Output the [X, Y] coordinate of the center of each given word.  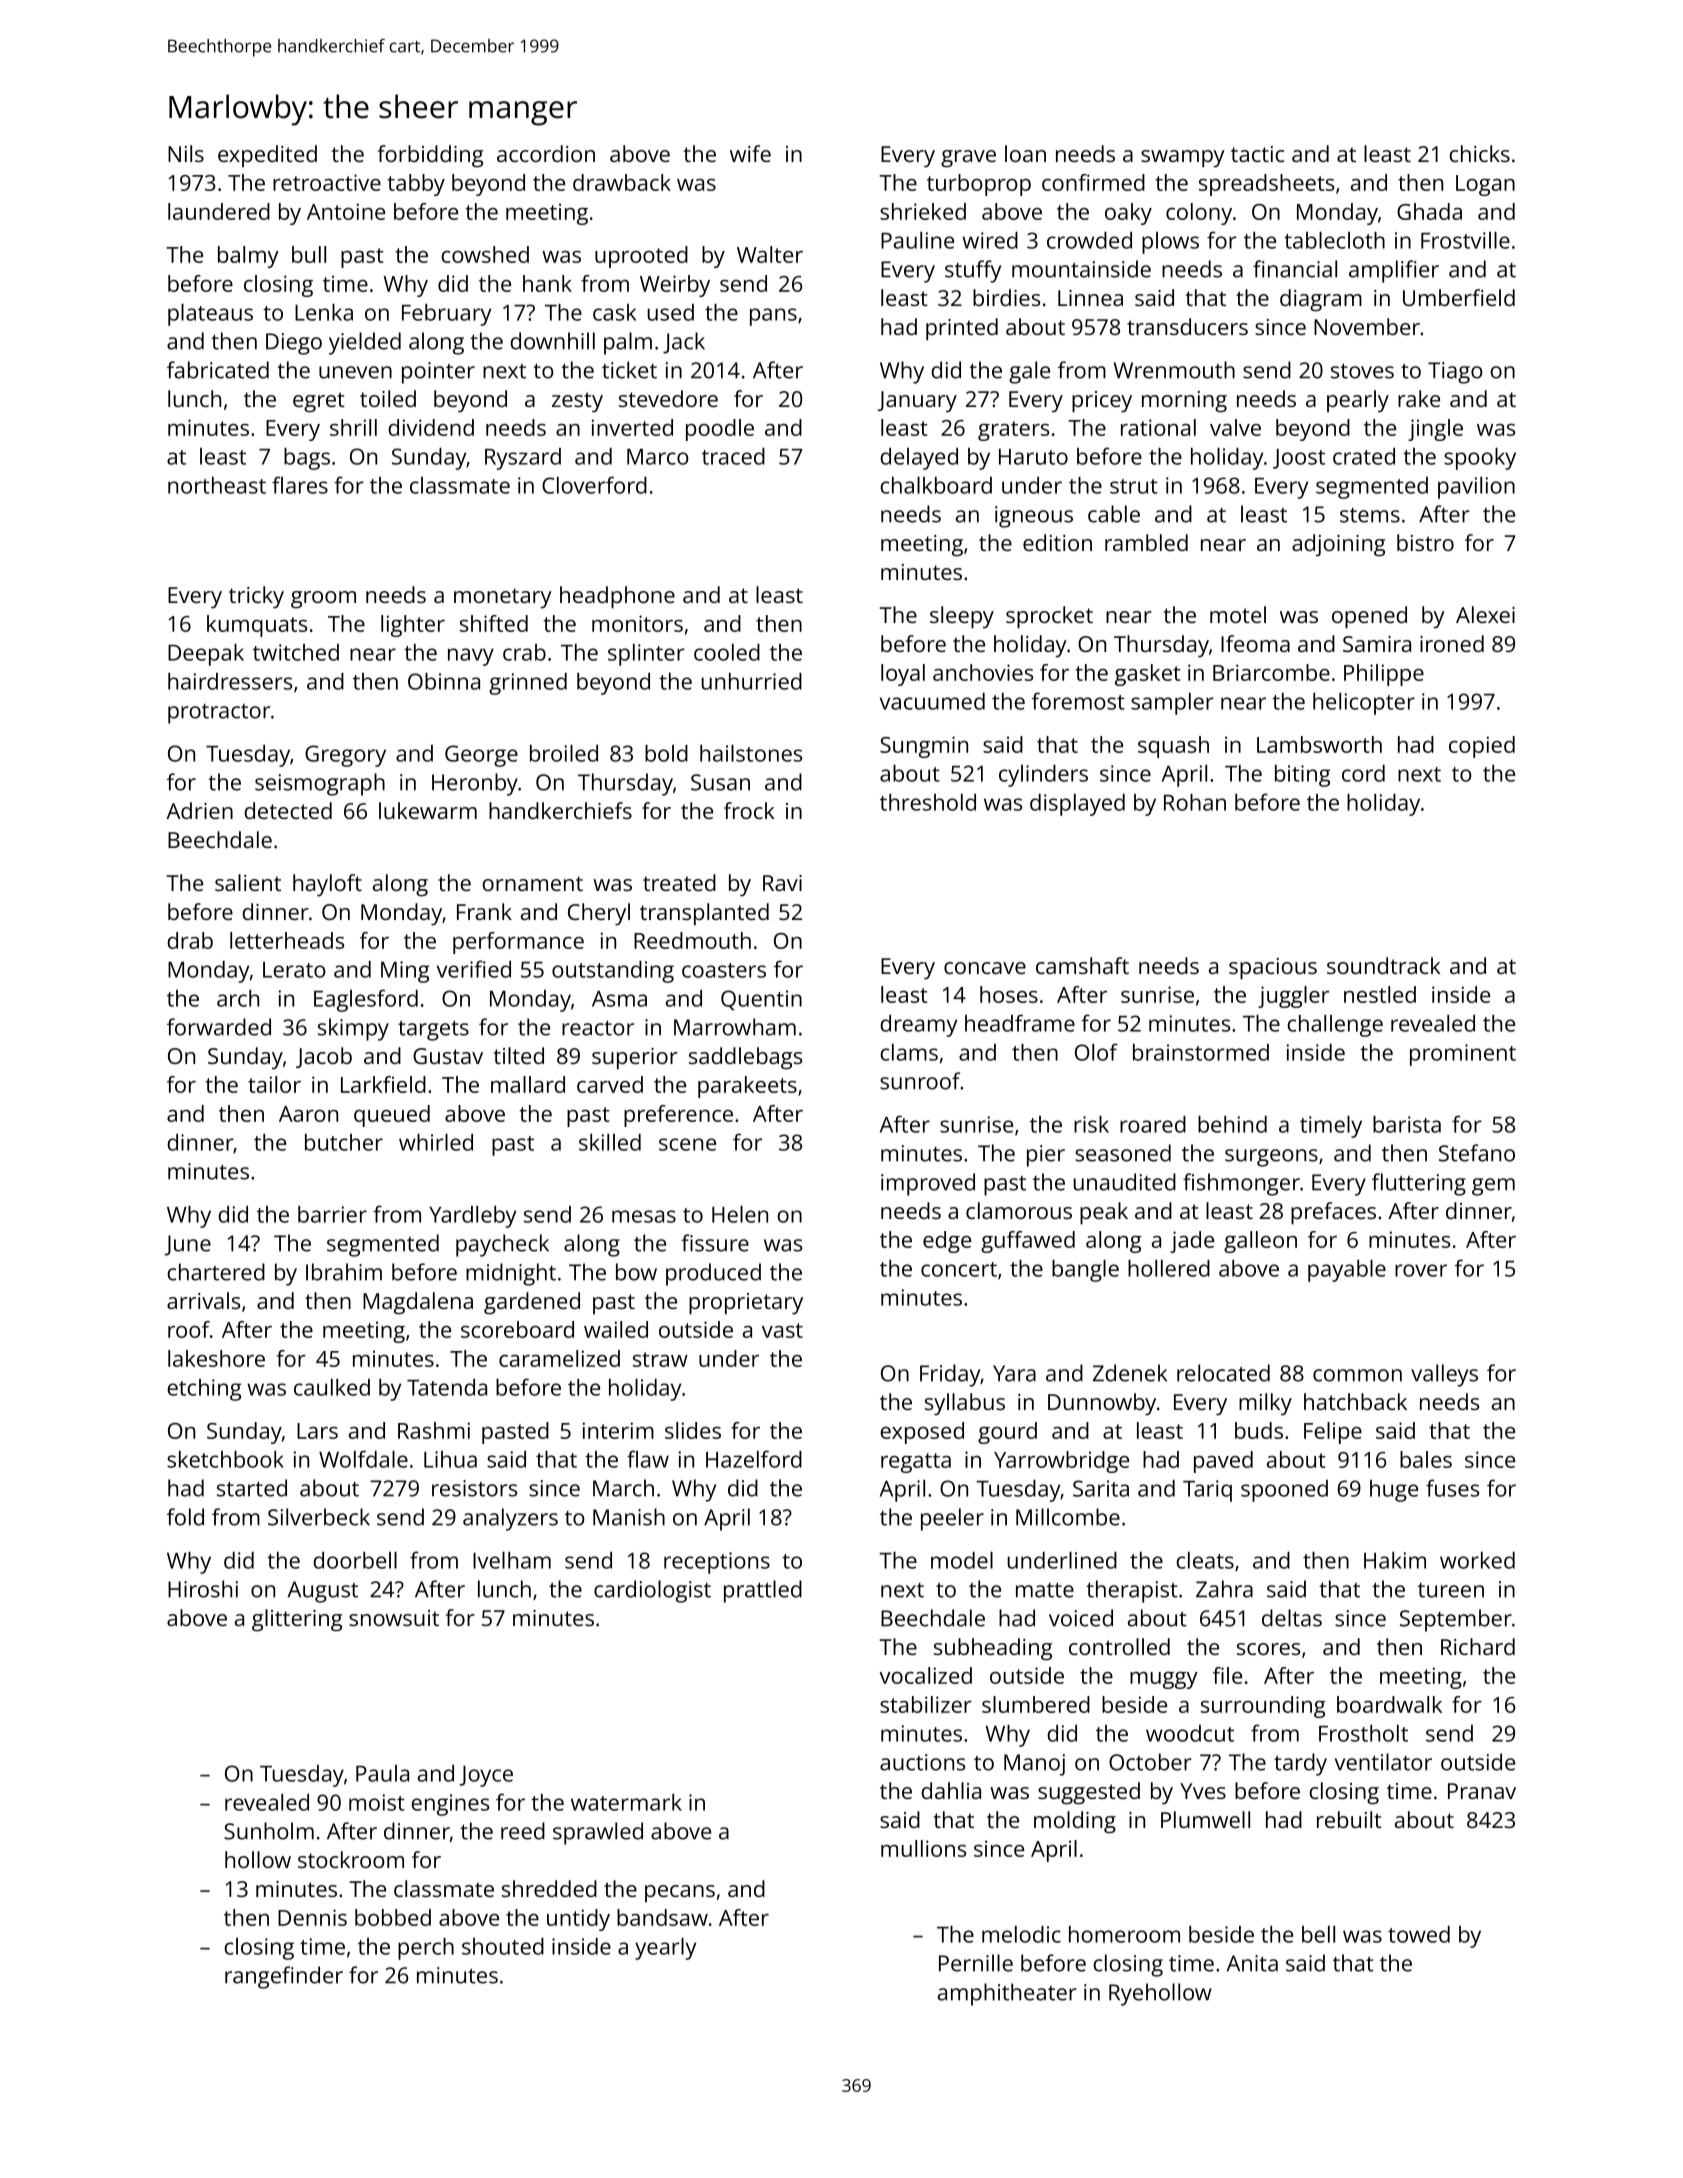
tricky [256, 597]
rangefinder [284, 1977]
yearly [665, 1949]
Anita [1252, 1963]
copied [1482, 747]
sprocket [1049, 617]
